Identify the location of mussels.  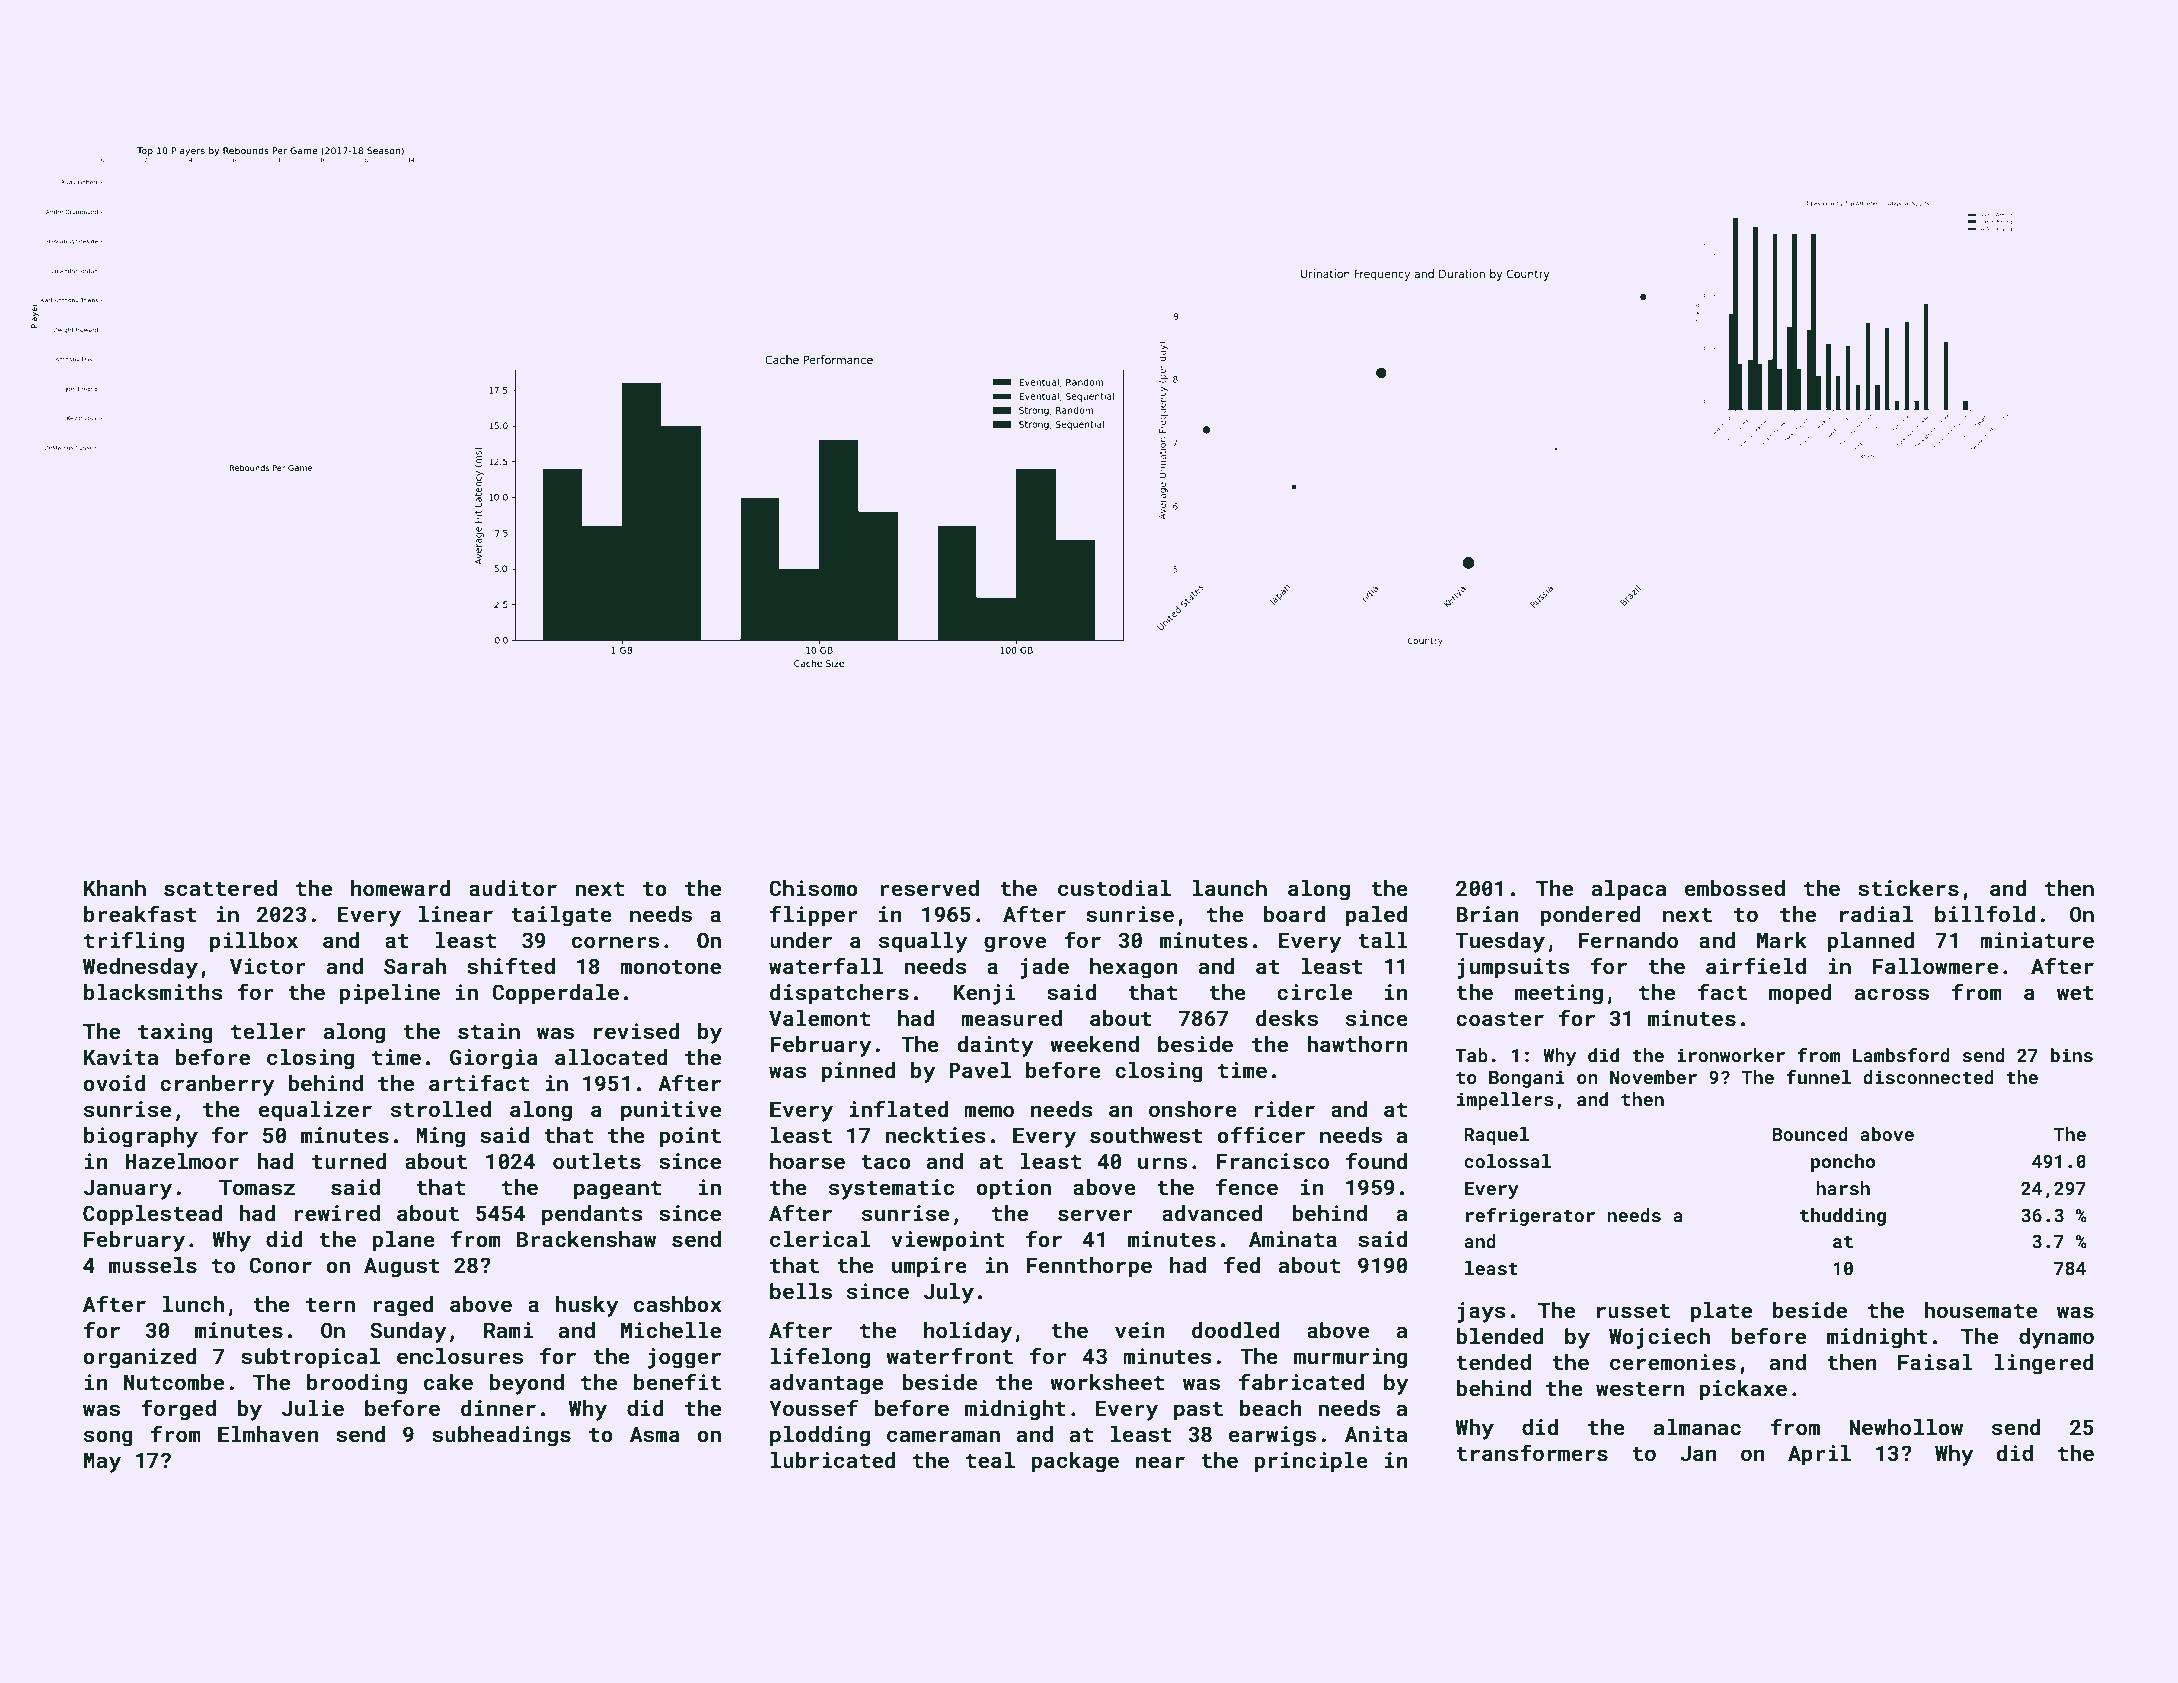
(153, 1265).
